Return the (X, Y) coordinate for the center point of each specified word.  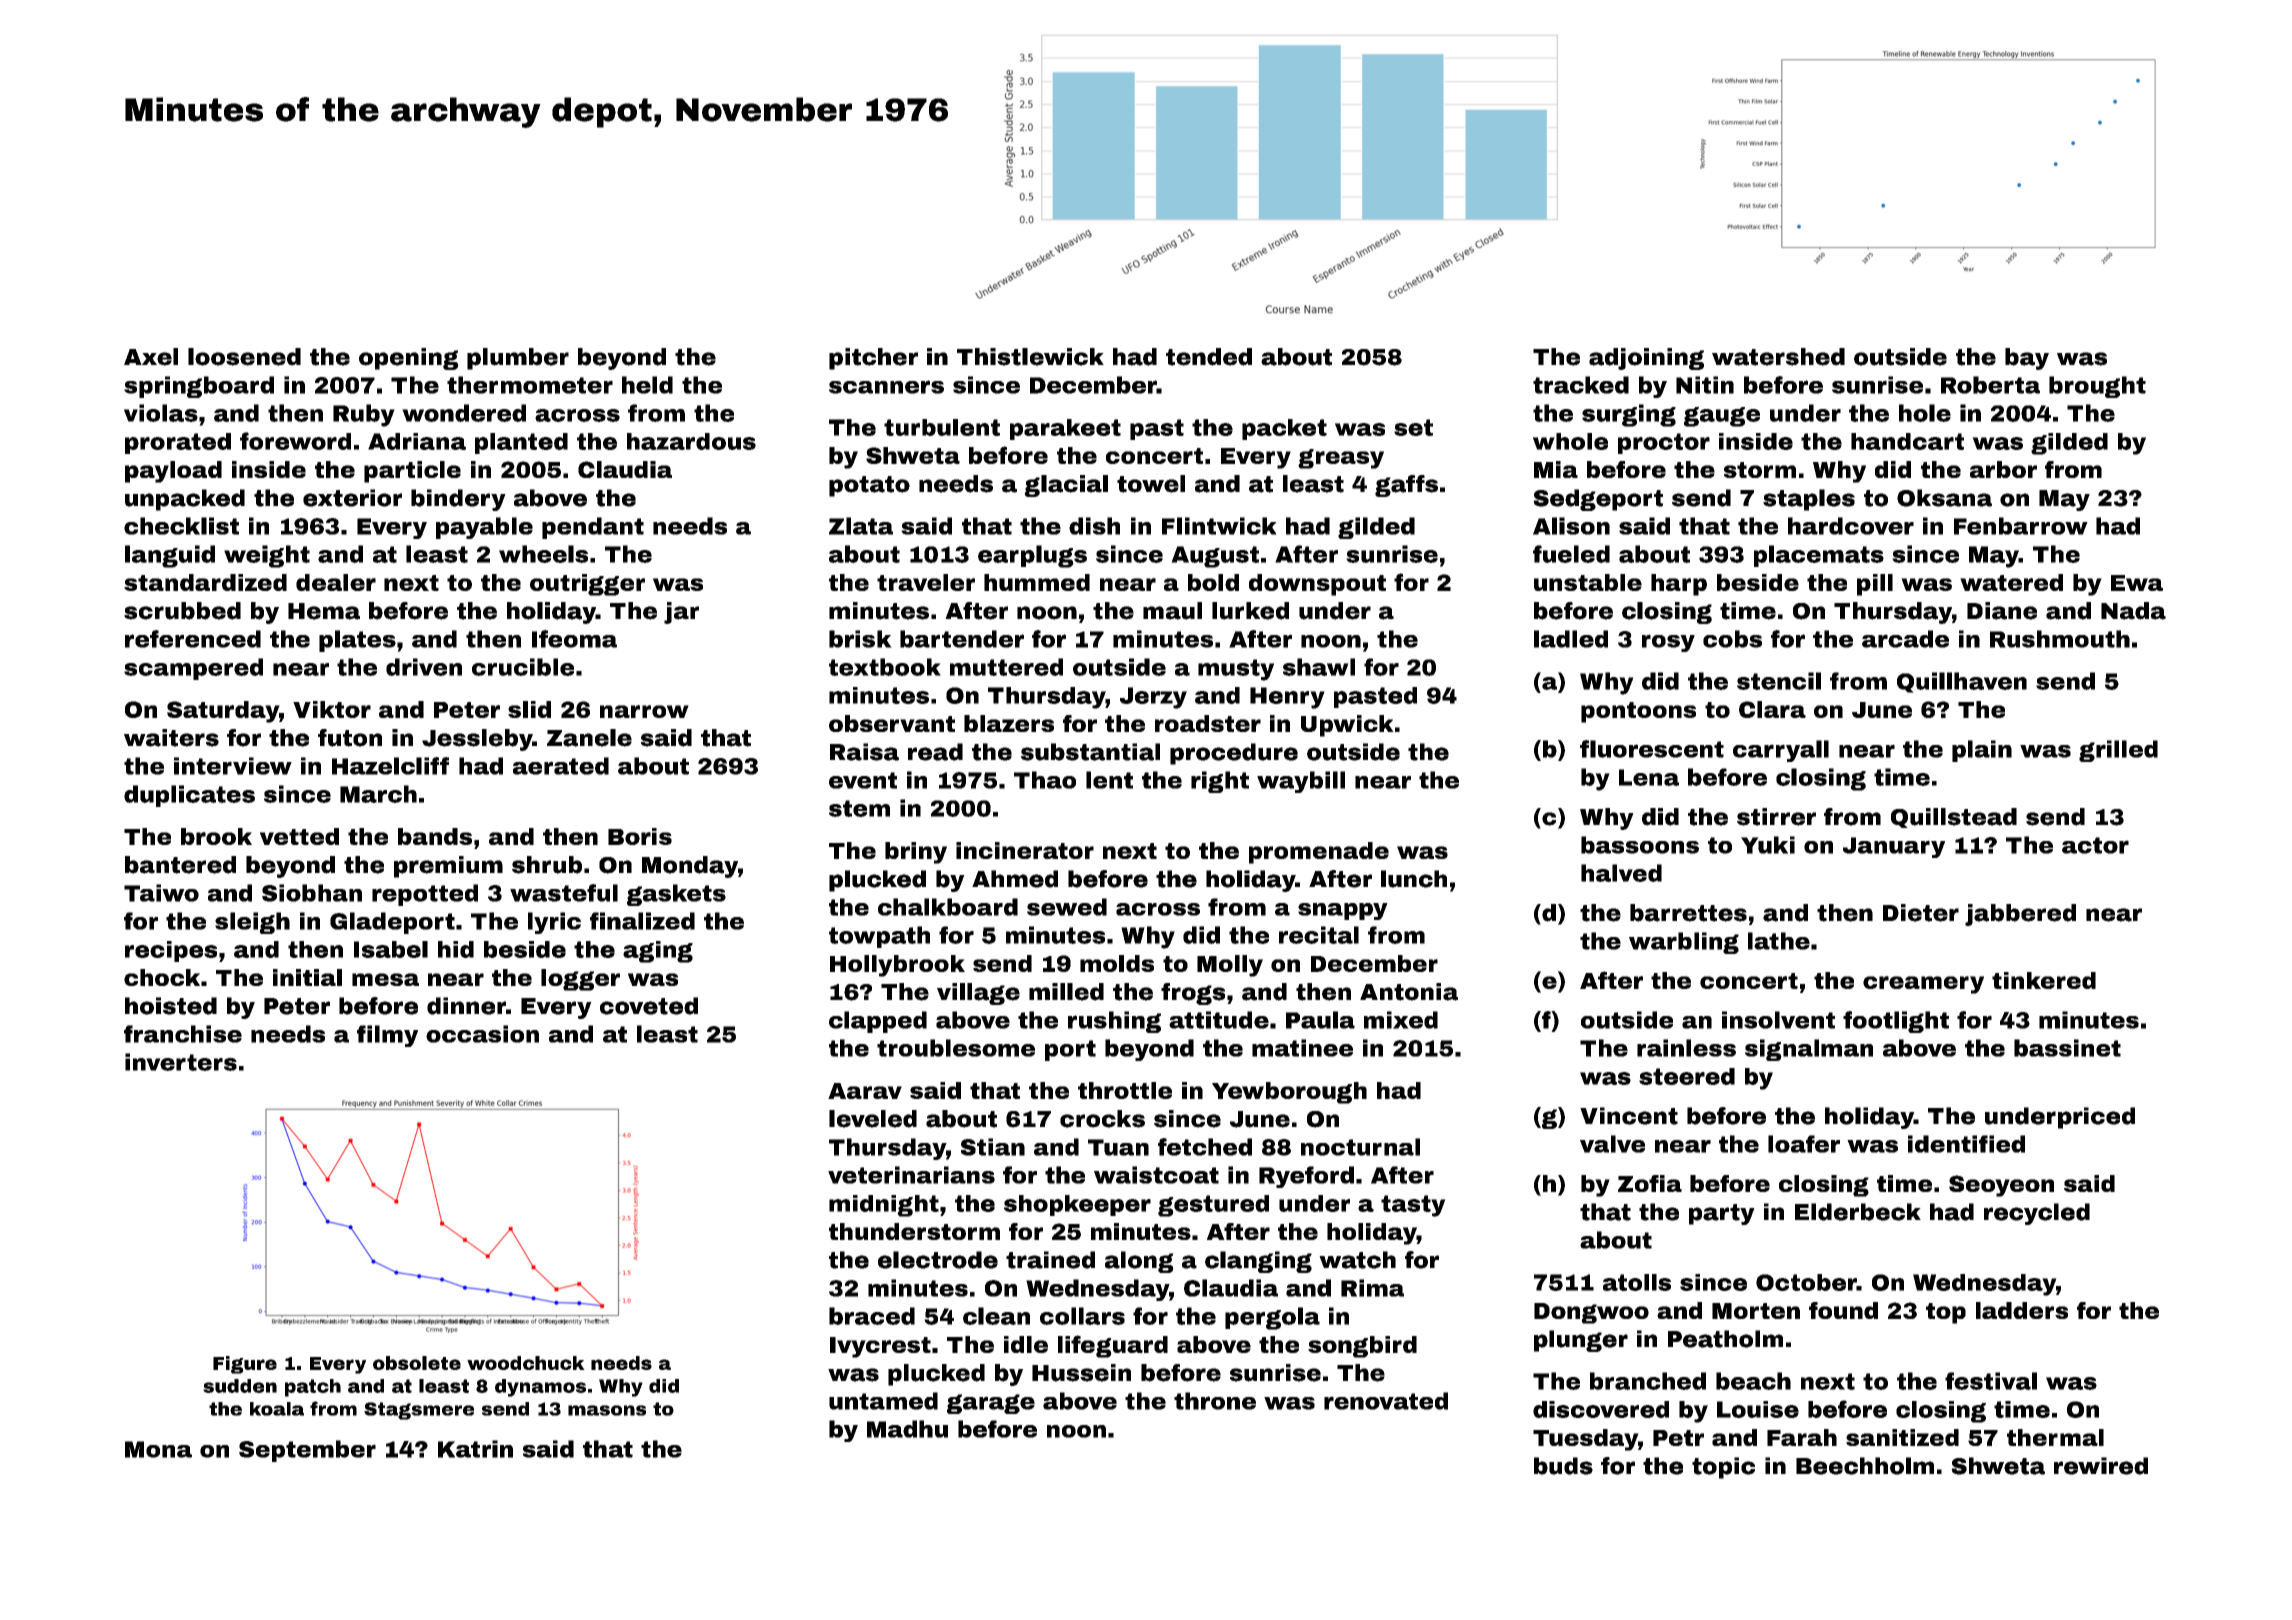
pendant (593, 528)
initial (307, 977)
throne (1215, 1401)
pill (1875, 585)
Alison (1571, 526)
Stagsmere (419, 1411)
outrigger (587, 585)
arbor (2003, 469)
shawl (1319, 667)
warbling (1684, 943)
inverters (181, 1062)
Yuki (1768, 845)
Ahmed (1015, 879)
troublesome (956, 1048)
